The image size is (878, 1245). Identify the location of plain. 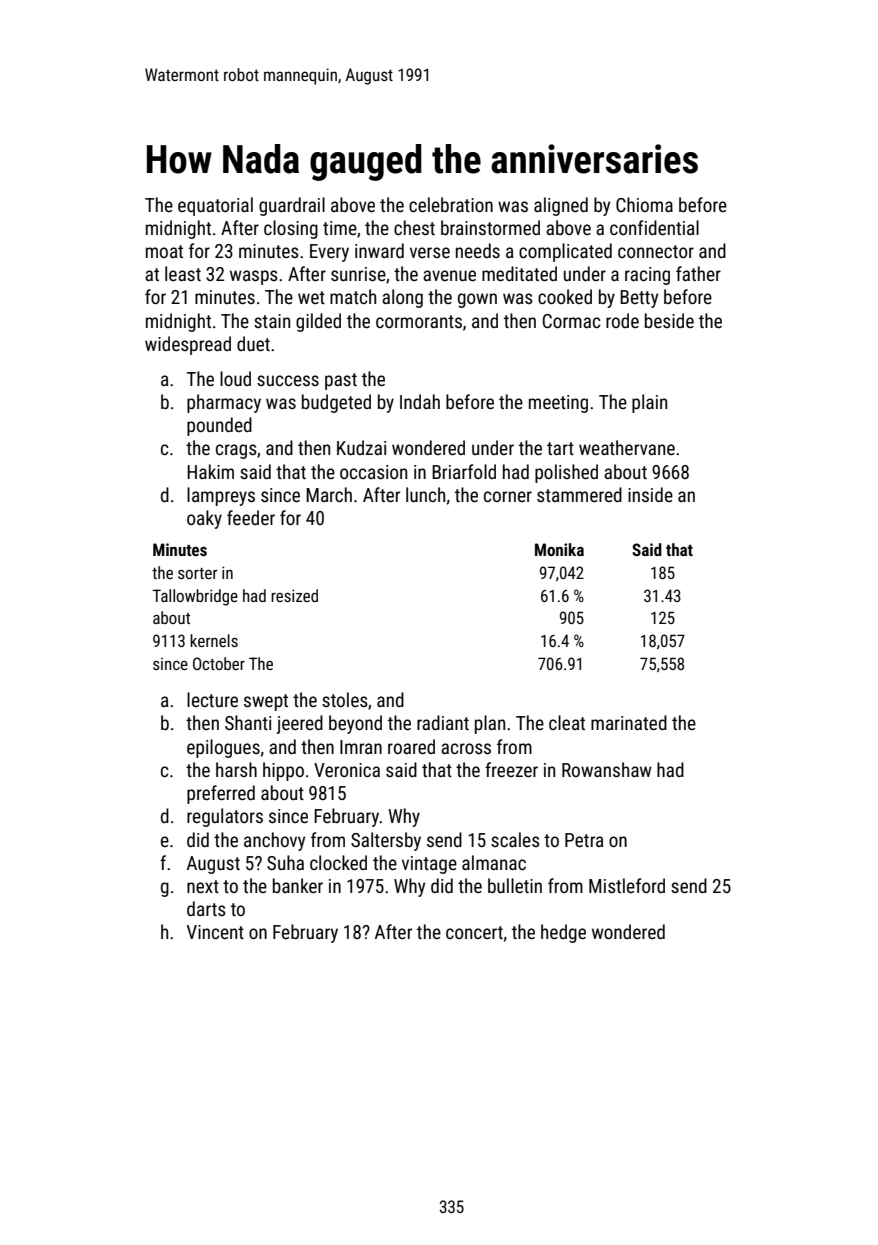
(649, 403).
